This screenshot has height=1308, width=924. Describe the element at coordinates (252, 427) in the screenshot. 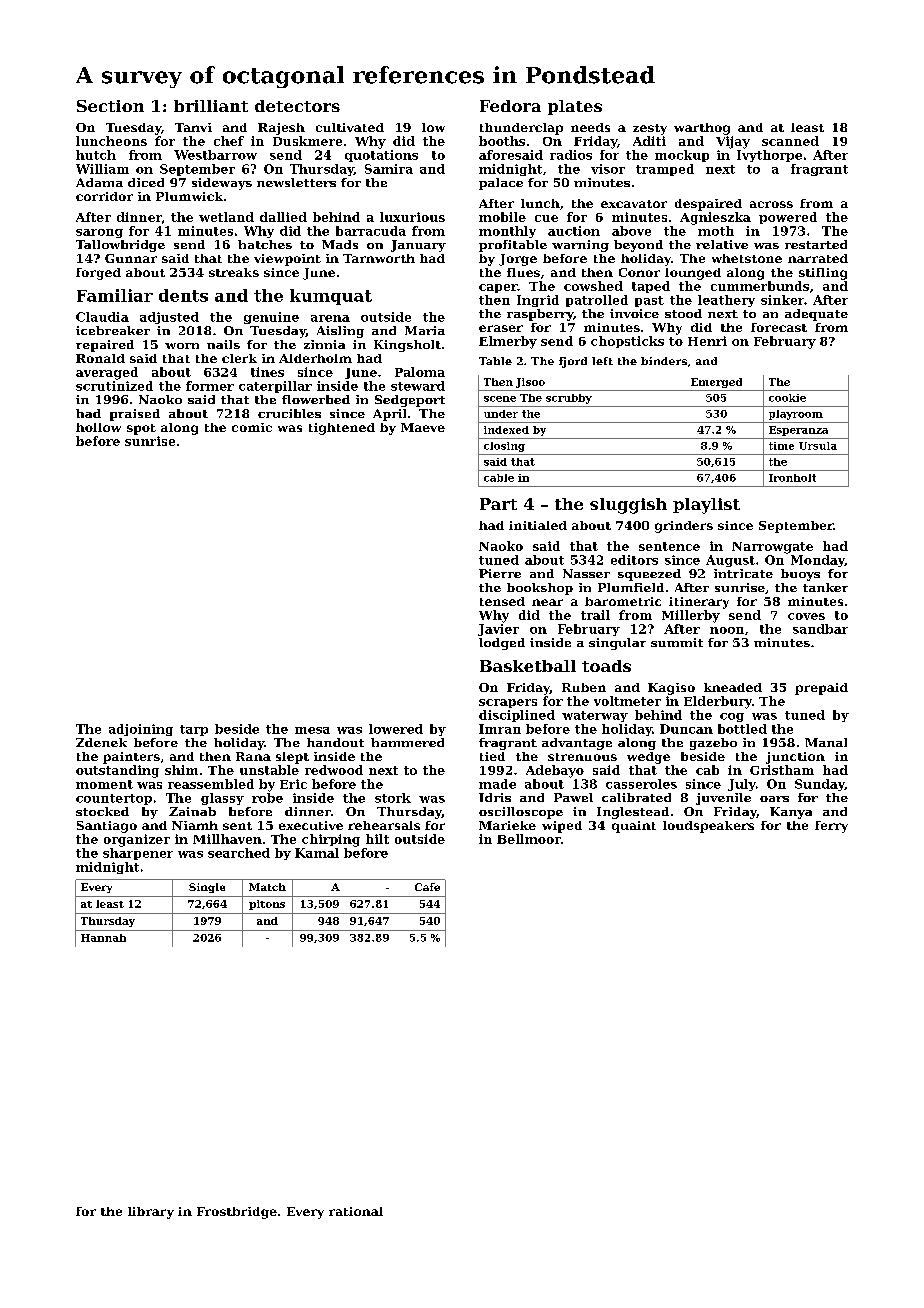

I see `comic` at that location.
